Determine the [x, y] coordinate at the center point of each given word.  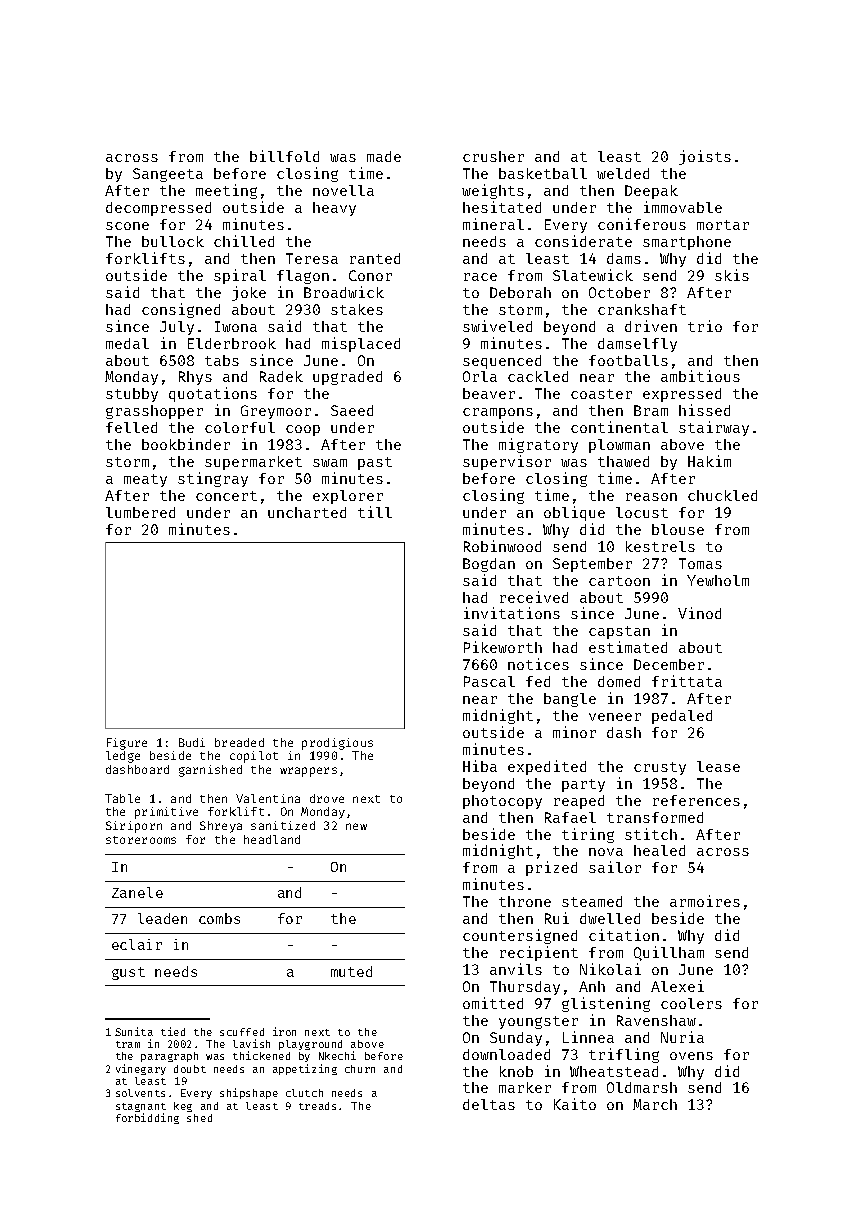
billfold [284, 156]
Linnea [588, 1037]
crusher [493, 156]
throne [525, 901]
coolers [691, 1003]
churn [360, 1069]
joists [705, 157]
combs [219, 918]
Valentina [268, 798]
